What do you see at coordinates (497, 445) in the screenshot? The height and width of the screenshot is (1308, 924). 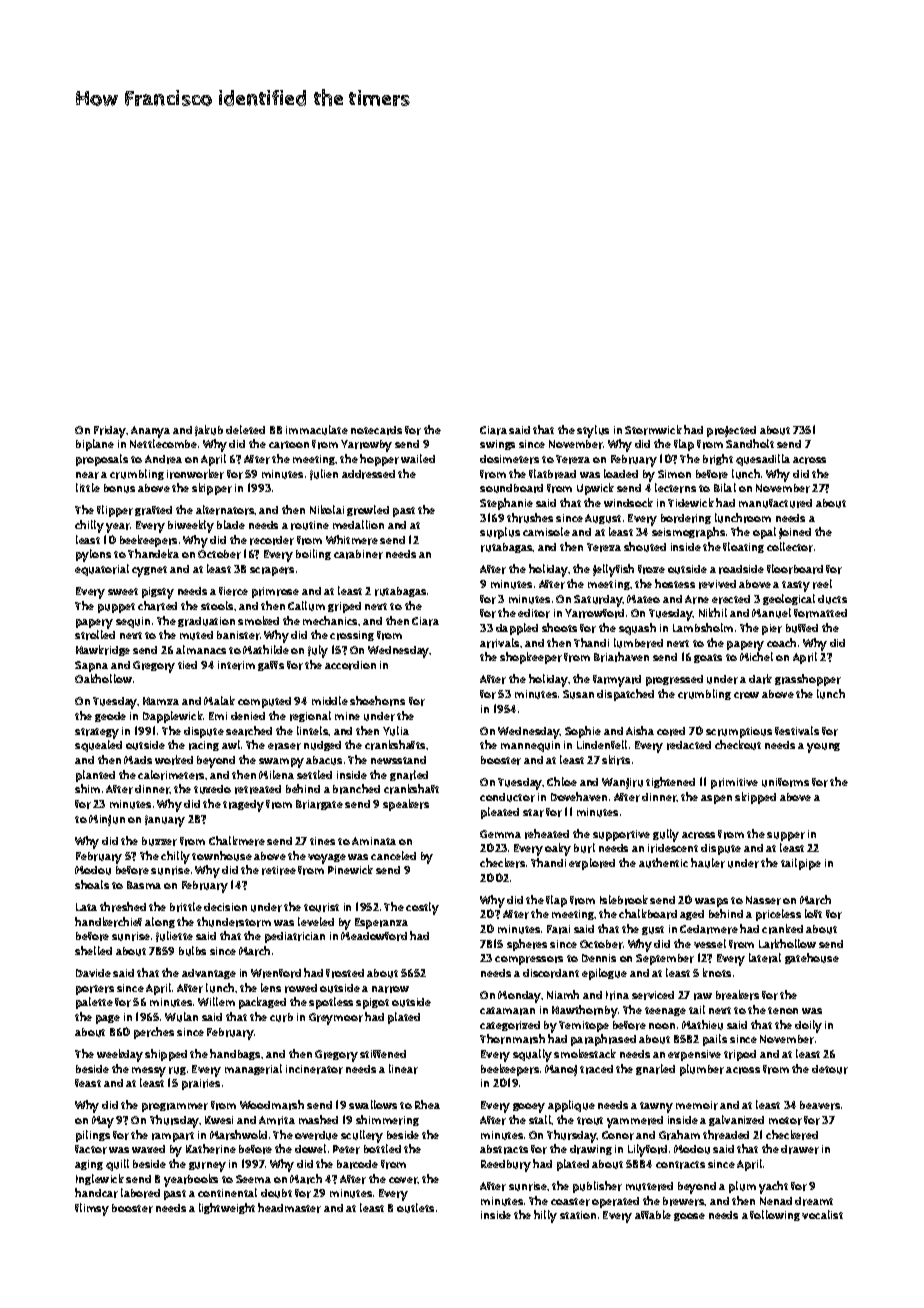 I see `swings` at bounding box center [497, 445].
